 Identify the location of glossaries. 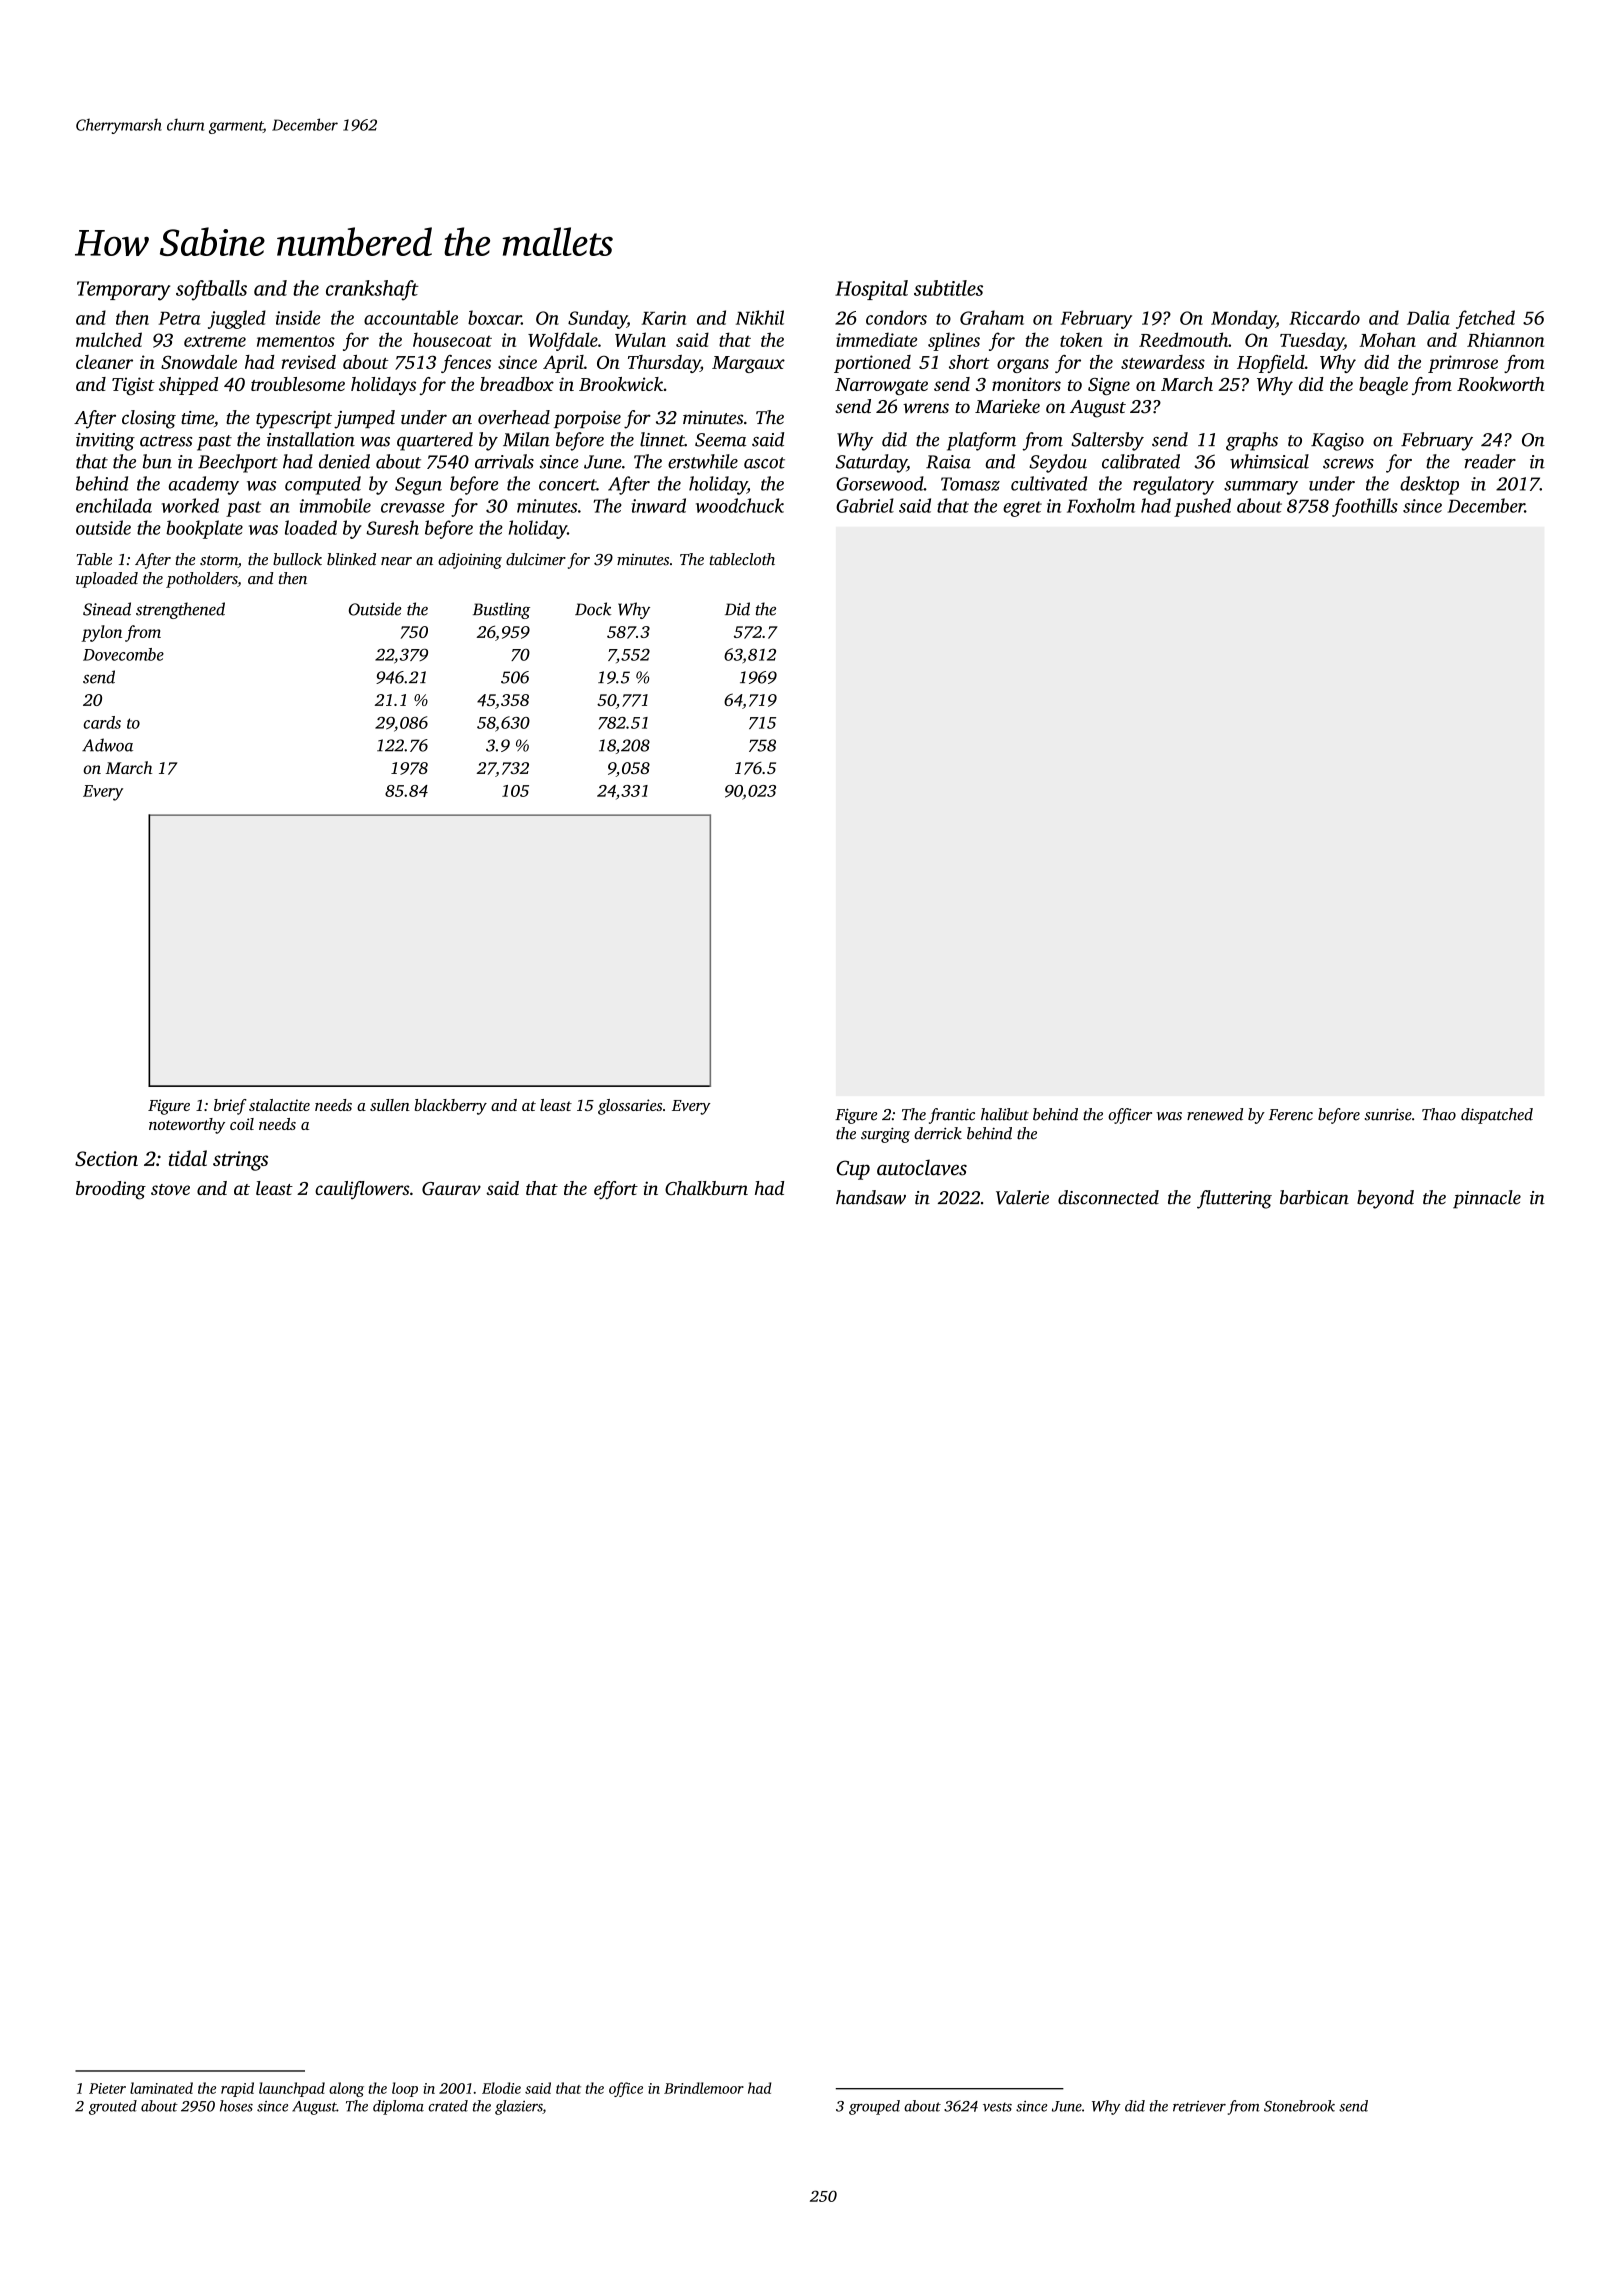
(630, 1107).
